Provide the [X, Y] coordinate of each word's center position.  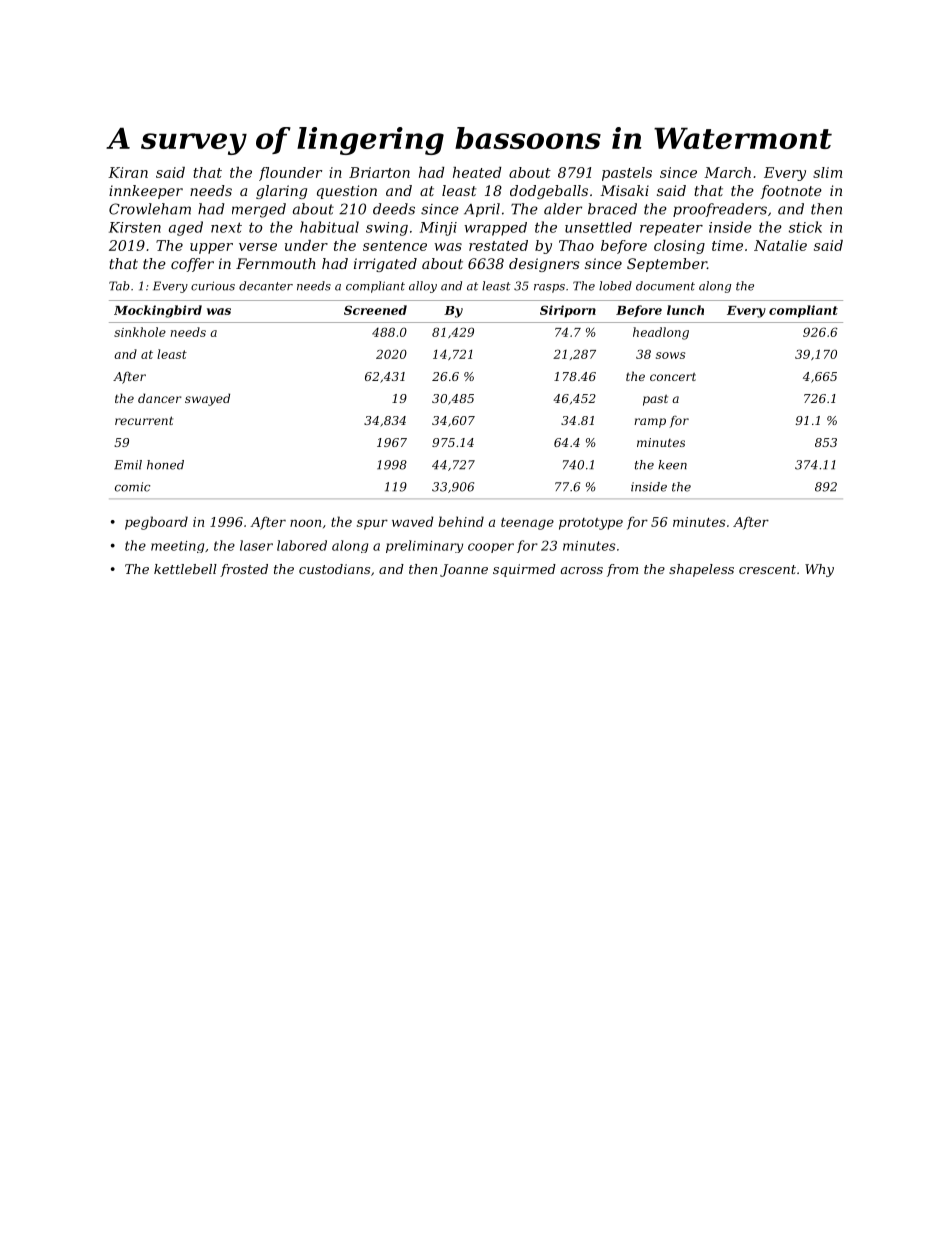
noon [305, 523]
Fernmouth [276, 263]
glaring [281, 192]
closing [679, 247]
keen [672, 465]
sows [670, 355]
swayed [207, 399]
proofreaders [720, 210]
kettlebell [185, 569]
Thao [576, 245]
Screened [375, 310]
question [347, 192]
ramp [650, 423]
